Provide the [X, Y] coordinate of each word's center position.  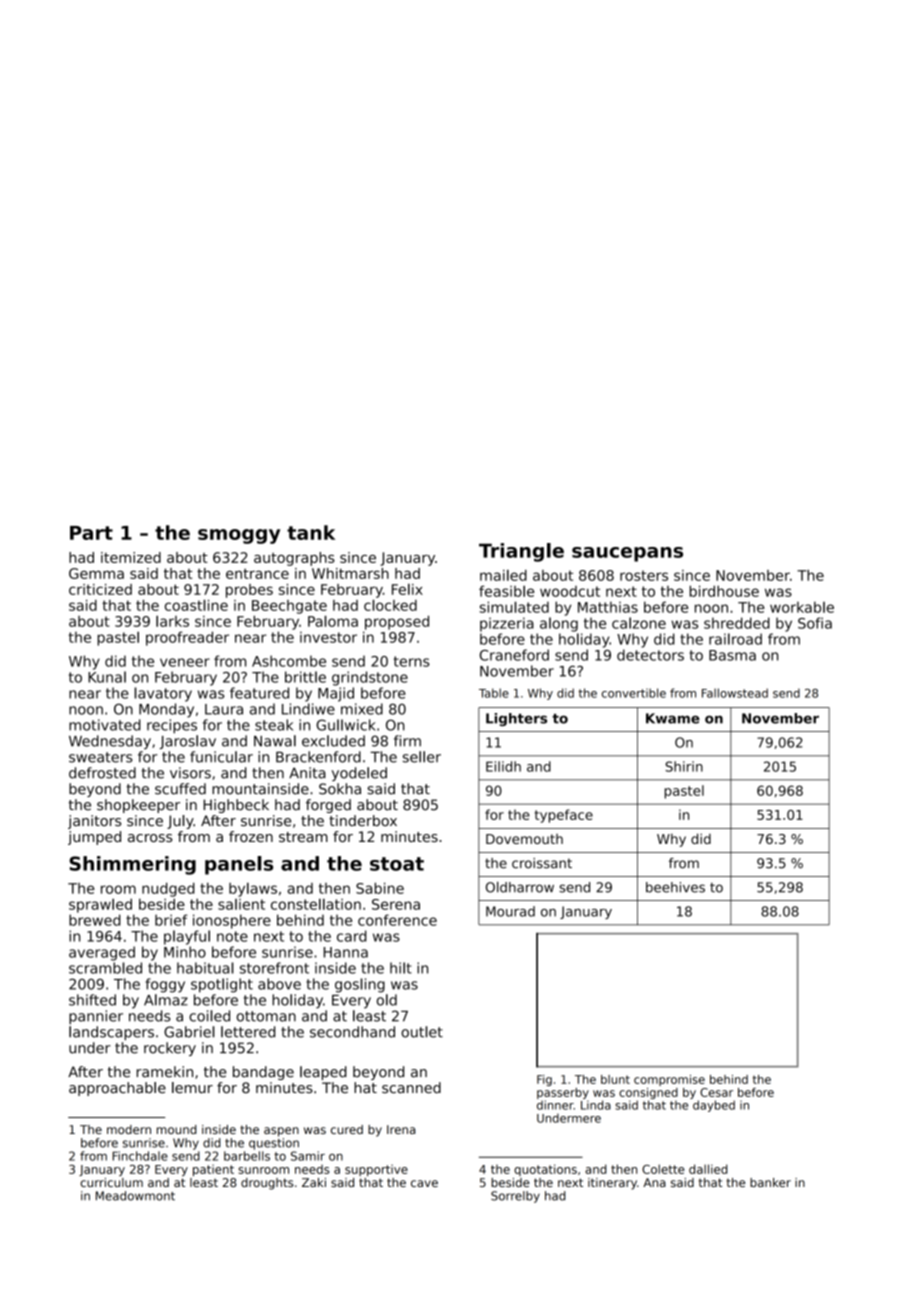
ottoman [266, 1016]
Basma [732, 655]
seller [422, 757]
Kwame [673, 718]
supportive [376, 1170]
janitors [94, 822]
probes [249, 591]
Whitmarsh [350, 573]
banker [770, 1182]
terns [412, 661]
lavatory [163, 694]
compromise [669, 1080]
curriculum [111, 1182]
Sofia [815, 623]
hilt [401, 968]
